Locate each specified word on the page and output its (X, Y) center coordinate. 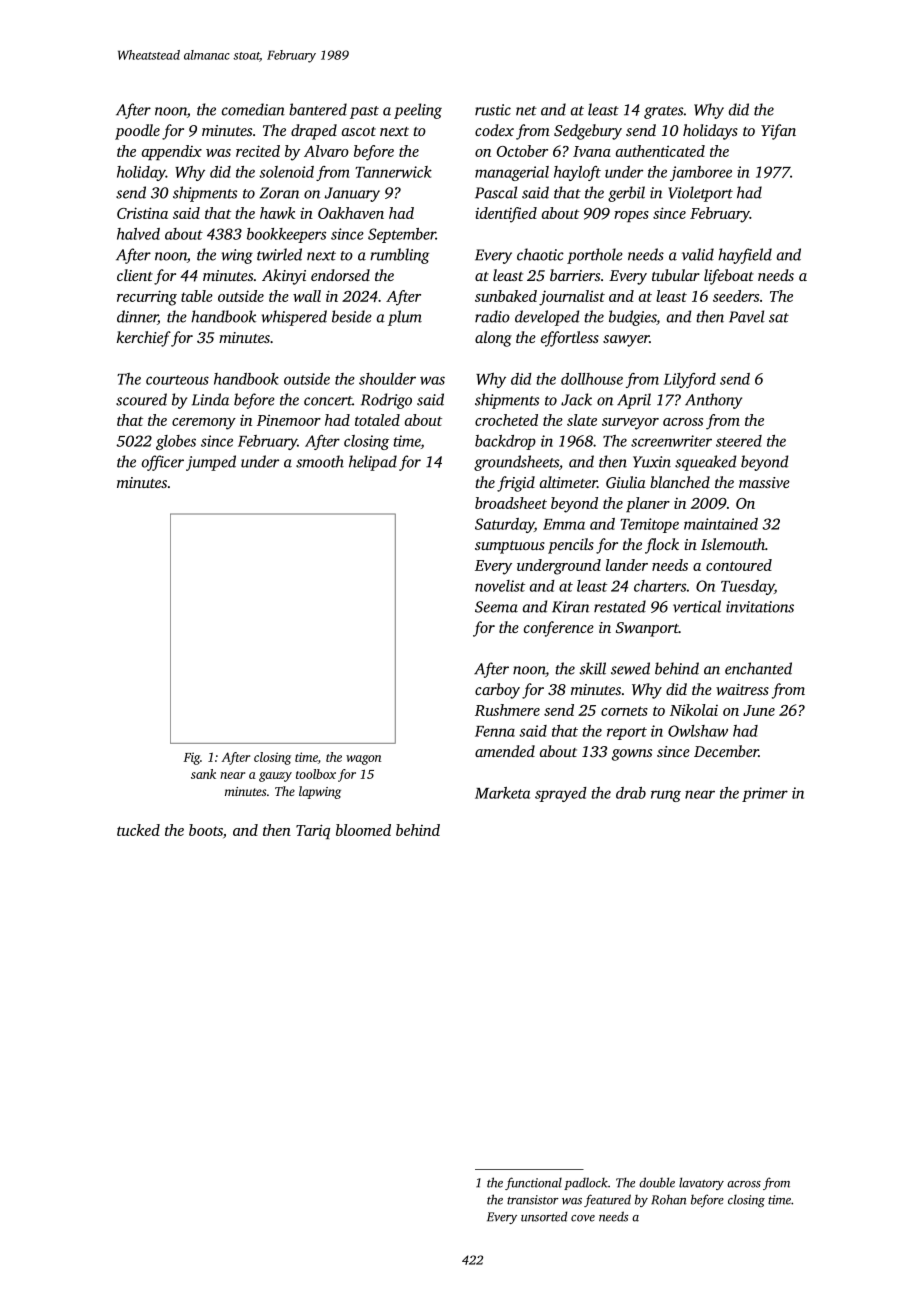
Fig (191, 758)
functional (533, 1183)
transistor (533, 1200)
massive (764, 482)
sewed (630, 668)
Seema (496, 607)
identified (506, 215)
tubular (676, 275)
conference (559, 629)
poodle (137, 132)
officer (163, 463)
